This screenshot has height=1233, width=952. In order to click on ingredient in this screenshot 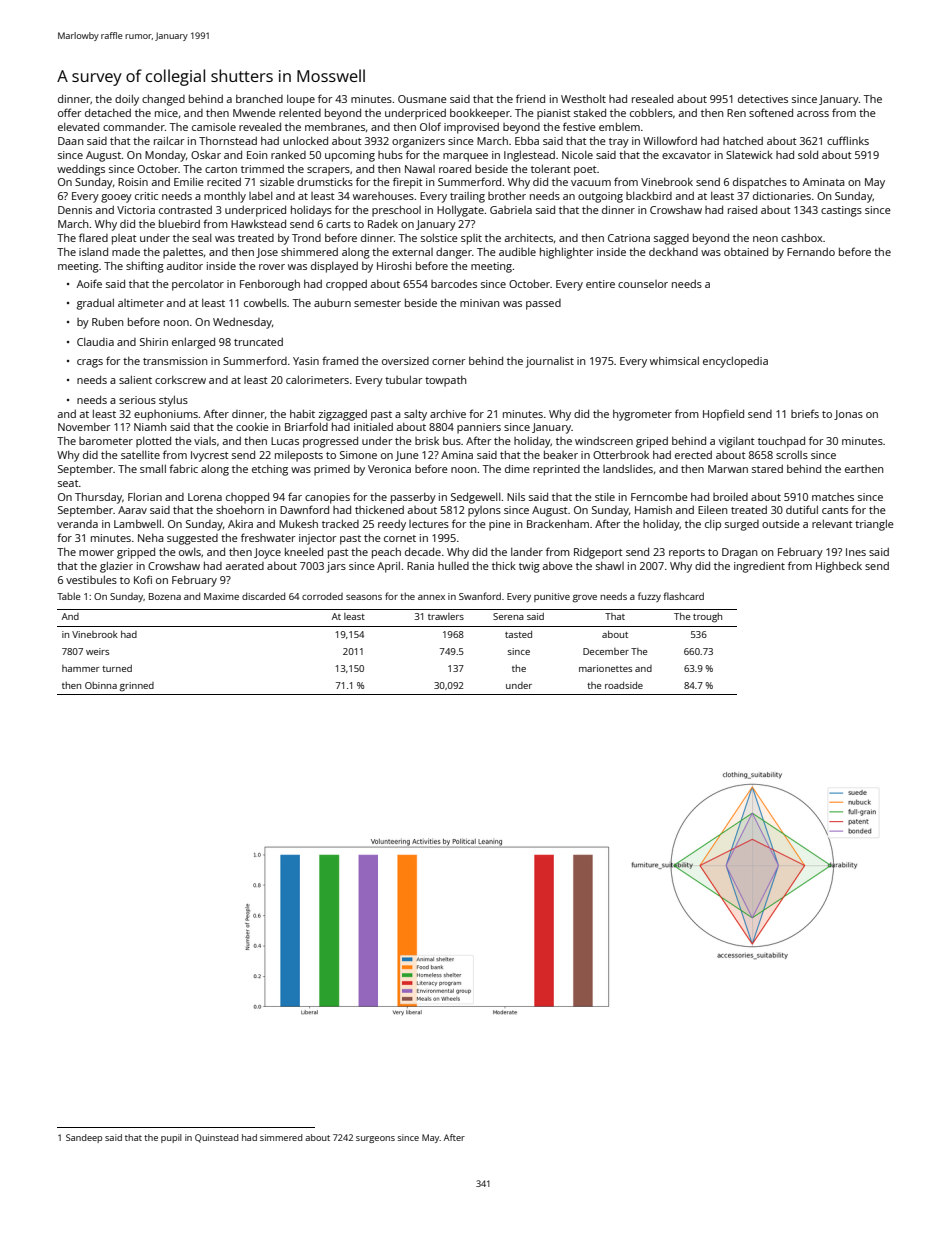, I will do `click(759, 567)`.
